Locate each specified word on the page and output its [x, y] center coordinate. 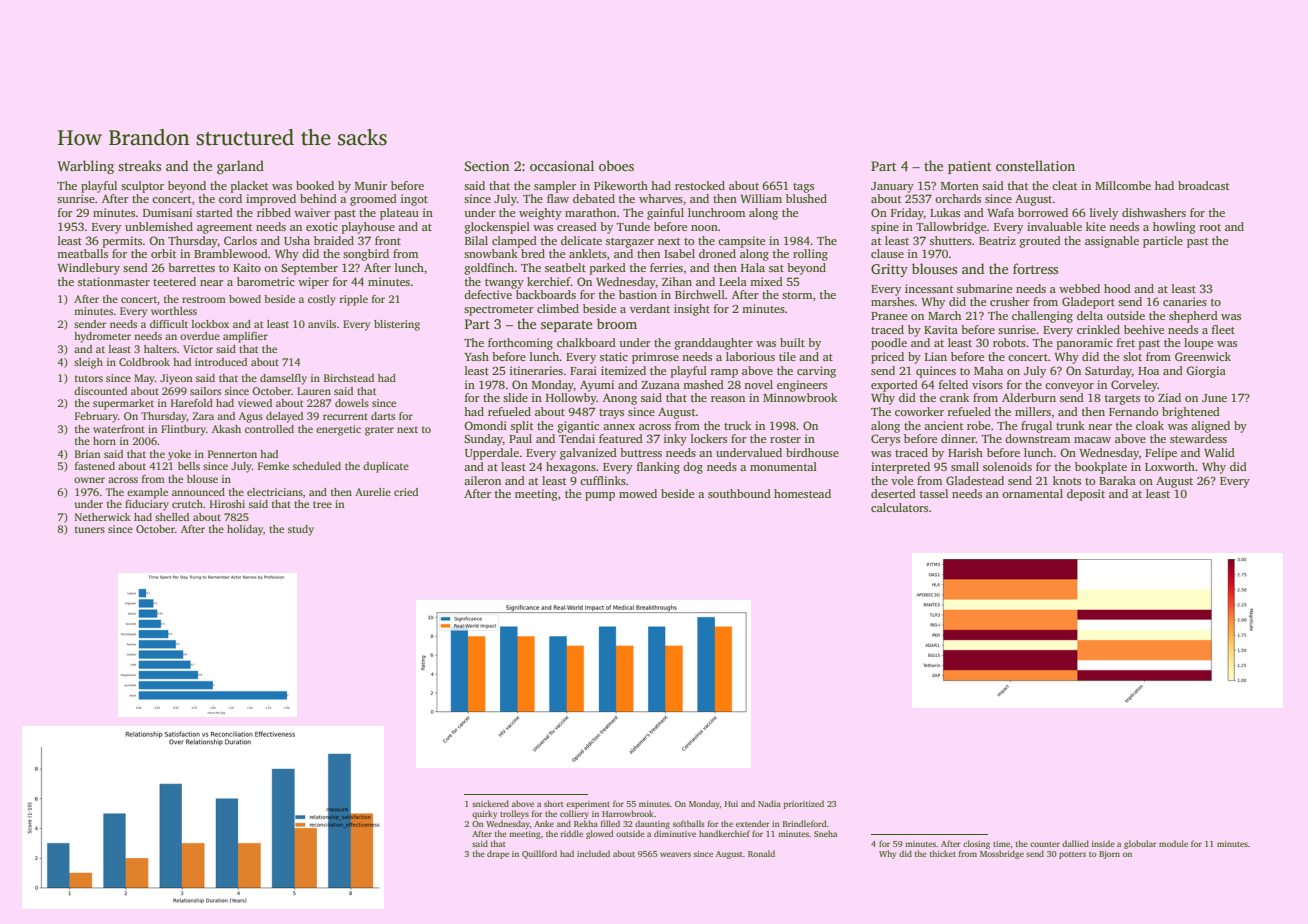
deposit [1086, 495]
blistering [397, 325]
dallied [1075, 843]
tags [803, 188]
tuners [90, 529]
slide [515, 397]
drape [498, 854]
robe [978, 425]
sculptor [142, 187]
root [1210, 227]
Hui [731, 804]
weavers [675, 854]
